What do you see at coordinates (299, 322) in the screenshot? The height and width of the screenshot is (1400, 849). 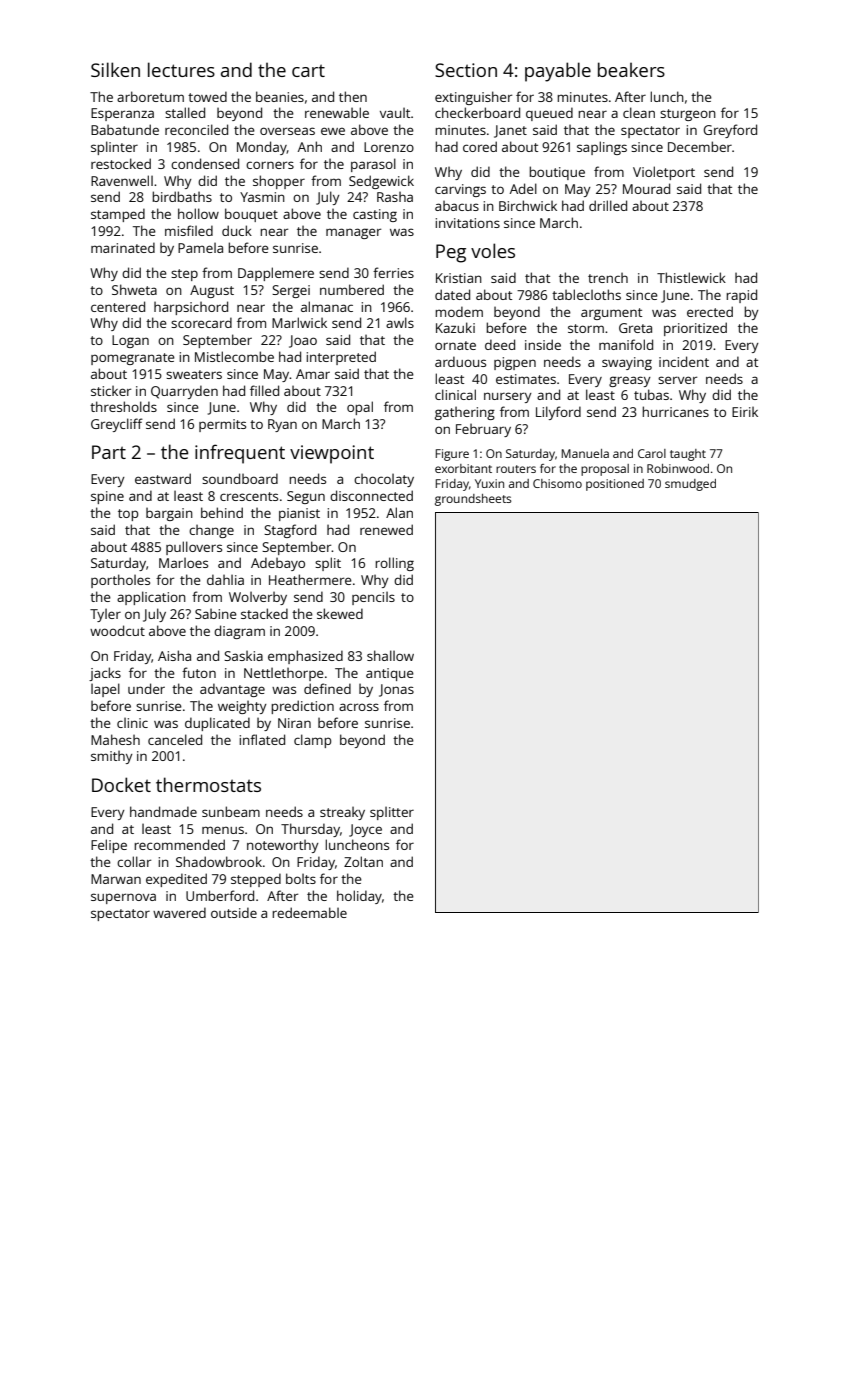 I see `Marlwick` at bounding box center [299, 322].
